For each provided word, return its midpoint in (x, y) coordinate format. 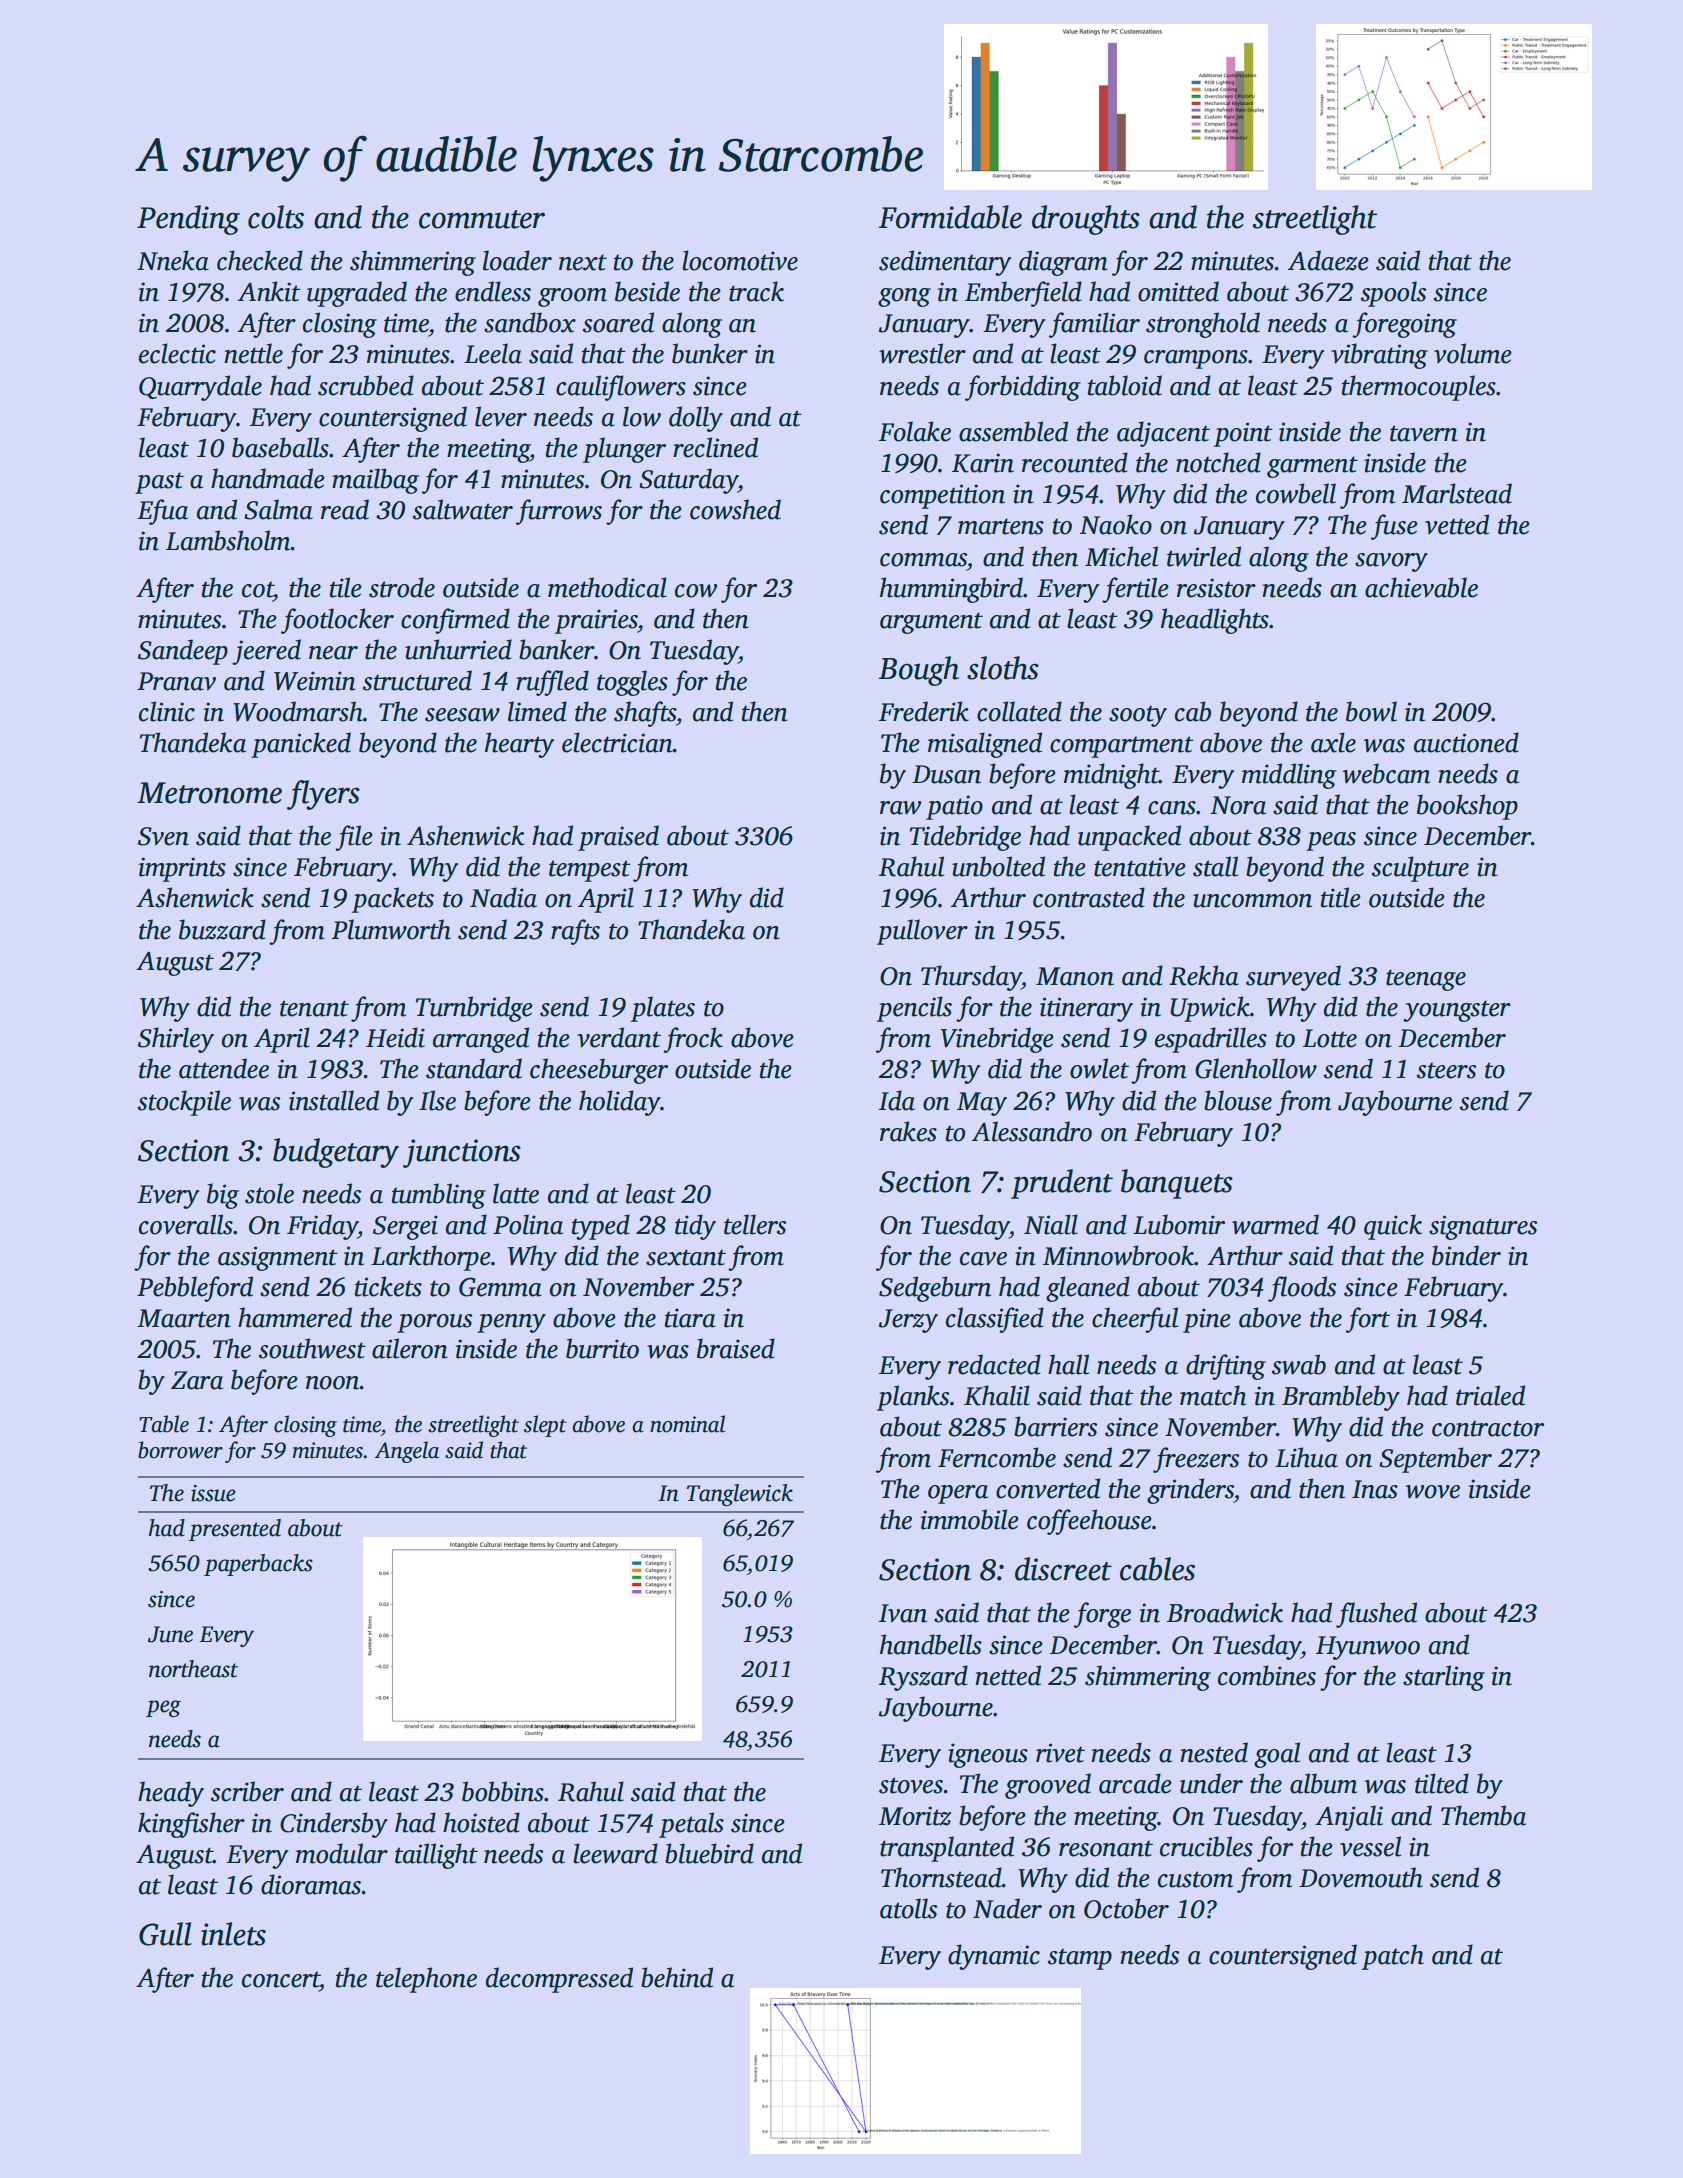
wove (1433, 1492)
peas (1331, 841)
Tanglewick (740, 1495)
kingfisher (191, 1825)
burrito (602, 1348)
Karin (983, 463)
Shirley (176, 1040)
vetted (1457, 524)
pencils (914, 1009)
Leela (493, 353)
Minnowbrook (1118, 1255)
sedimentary (945, 263)
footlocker (337, 621)
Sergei (405, 1227)
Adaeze (1328, 260)
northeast (193, 1669)
